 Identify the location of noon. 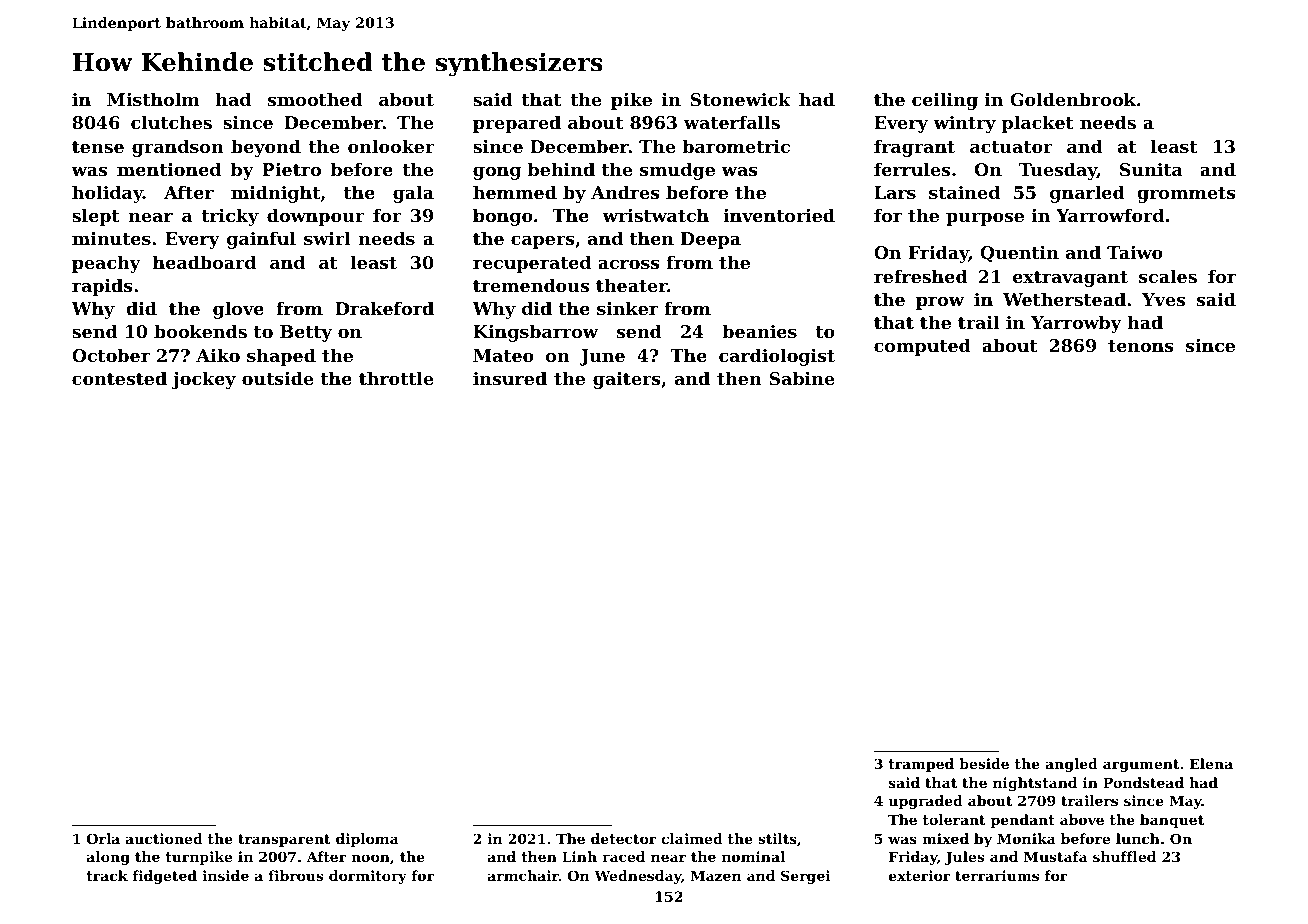
(370, 858).
